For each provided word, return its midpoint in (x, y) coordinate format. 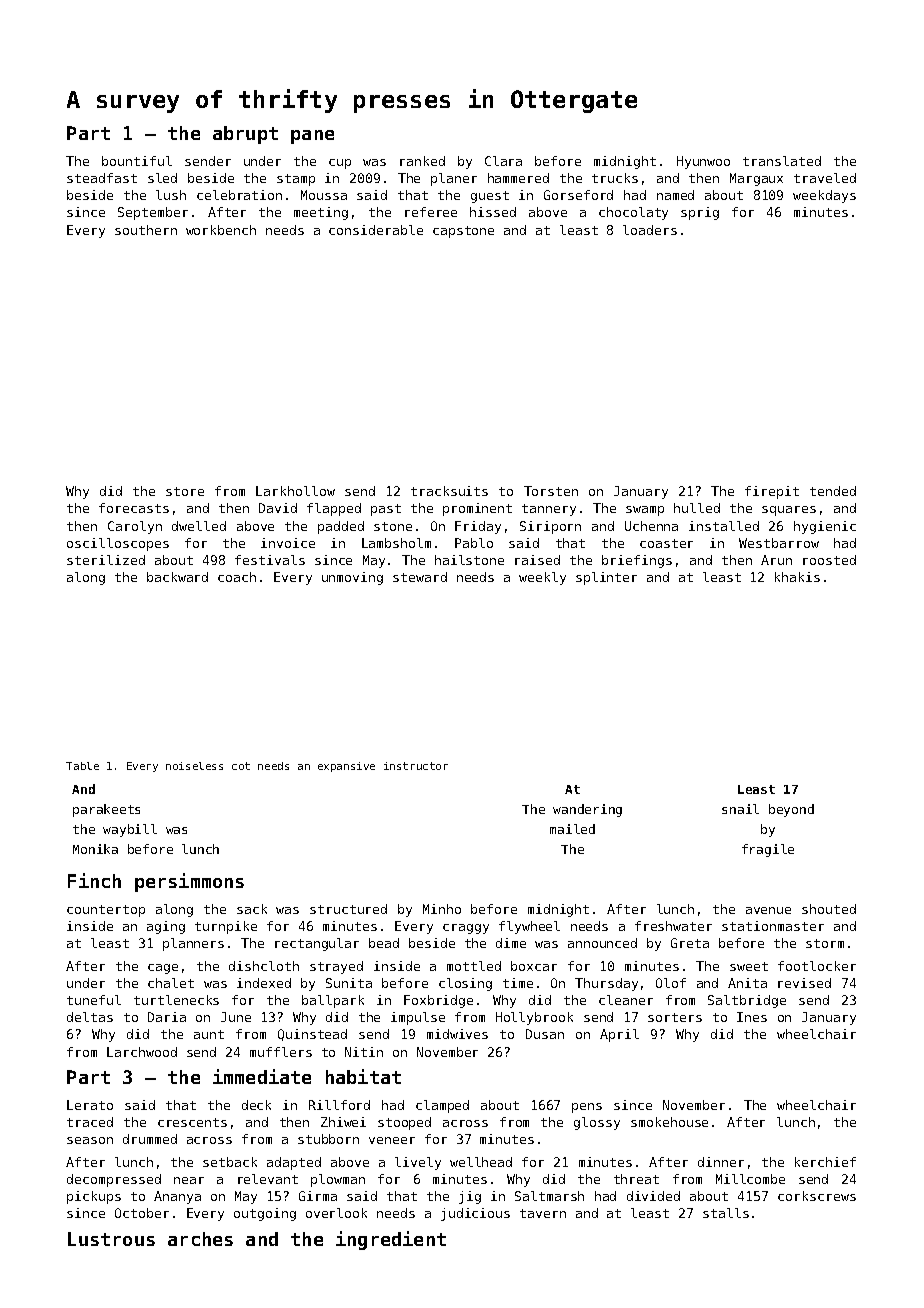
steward (420, 577)
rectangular (317, 944)
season (90, 1140)
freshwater (673, 926)
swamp (645, 511)
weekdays (824, 196)
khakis (797, 577)
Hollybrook (534, 1018)
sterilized (106, 560)
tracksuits (449, 491)
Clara (503, 161)
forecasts (134, 508)
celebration (239, 195)
